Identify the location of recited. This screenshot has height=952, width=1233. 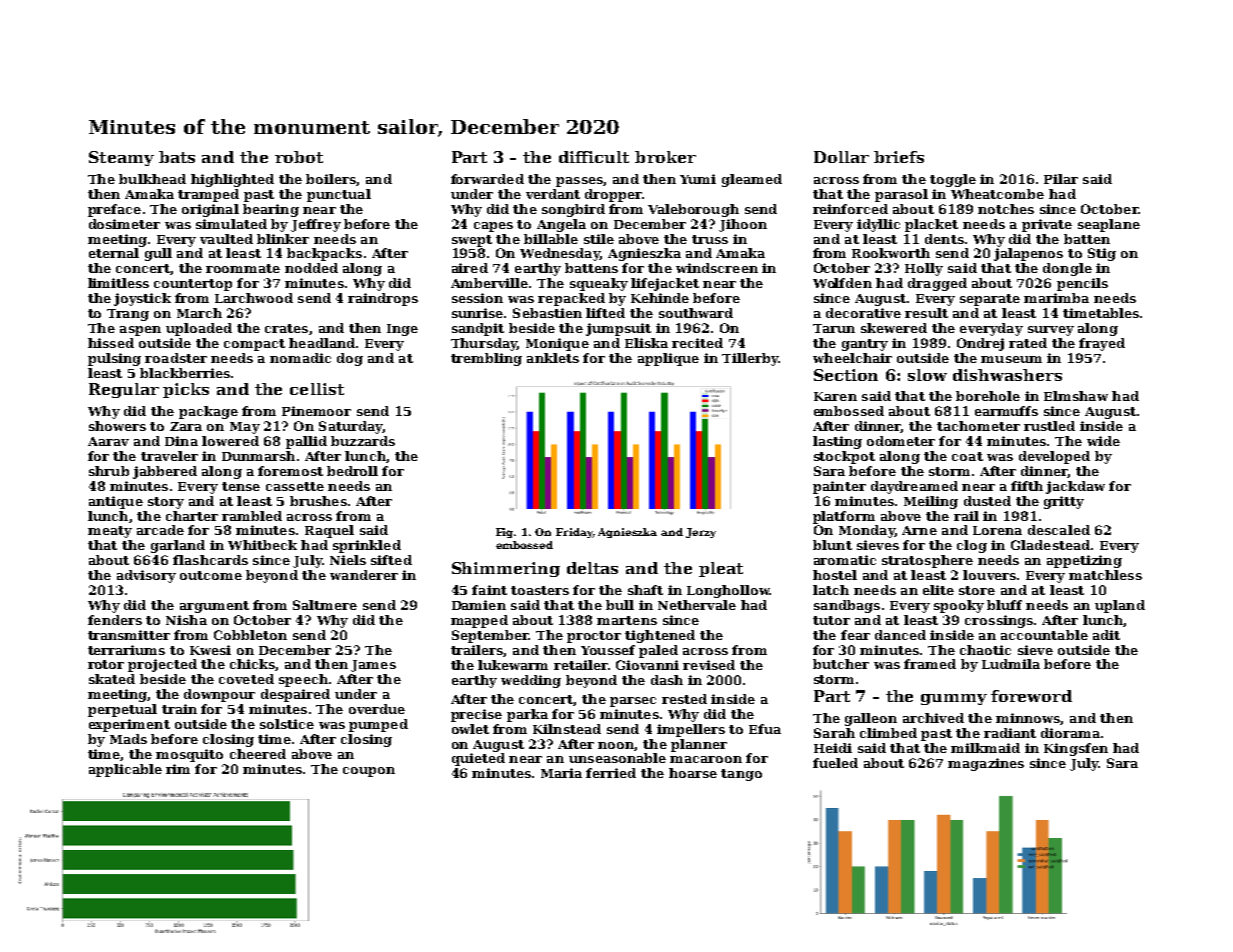
(697, 343).
